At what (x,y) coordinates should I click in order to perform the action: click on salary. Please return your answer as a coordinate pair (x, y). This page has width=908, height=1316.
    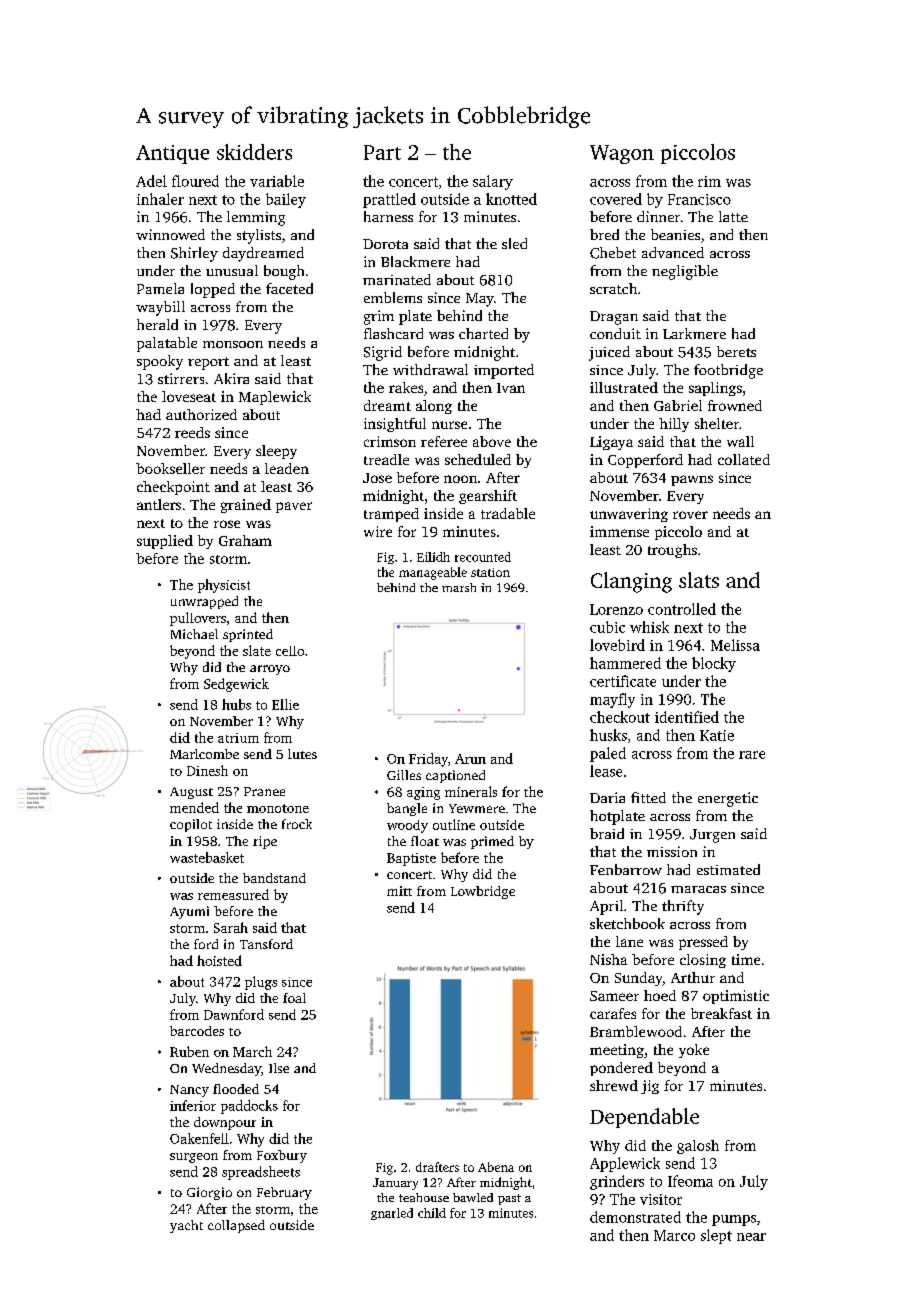
    Looking at the image, I should click on (493, 182).
